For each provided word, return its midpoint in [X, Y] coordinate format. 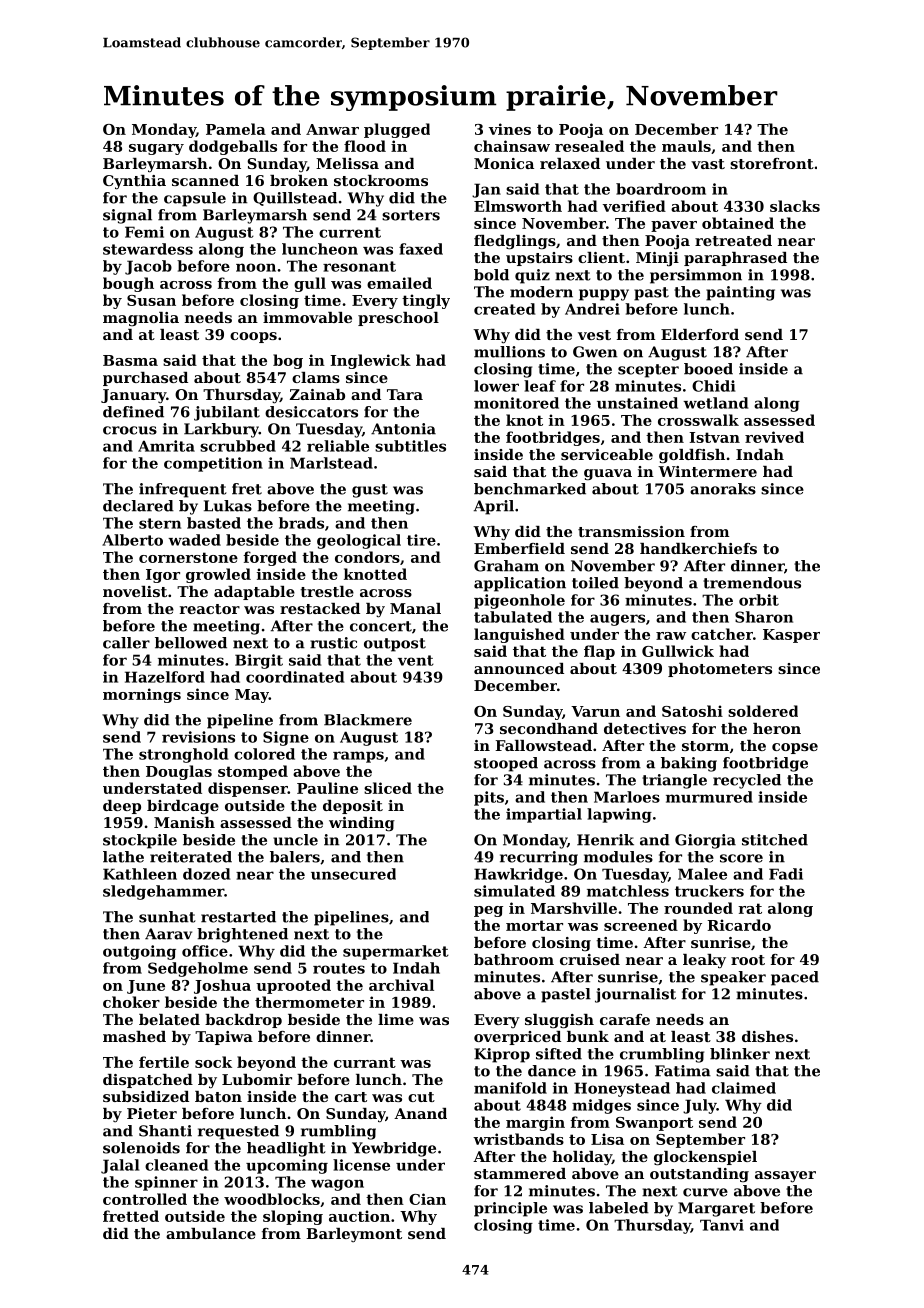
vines [510, 129]
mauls [686, 146]
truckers [709, 891]
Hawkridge [518, 875]
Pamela [236, 129]
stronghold [183, 755]
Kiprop [502, 1055]
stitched [775, 840]
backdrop [243, 1021]
